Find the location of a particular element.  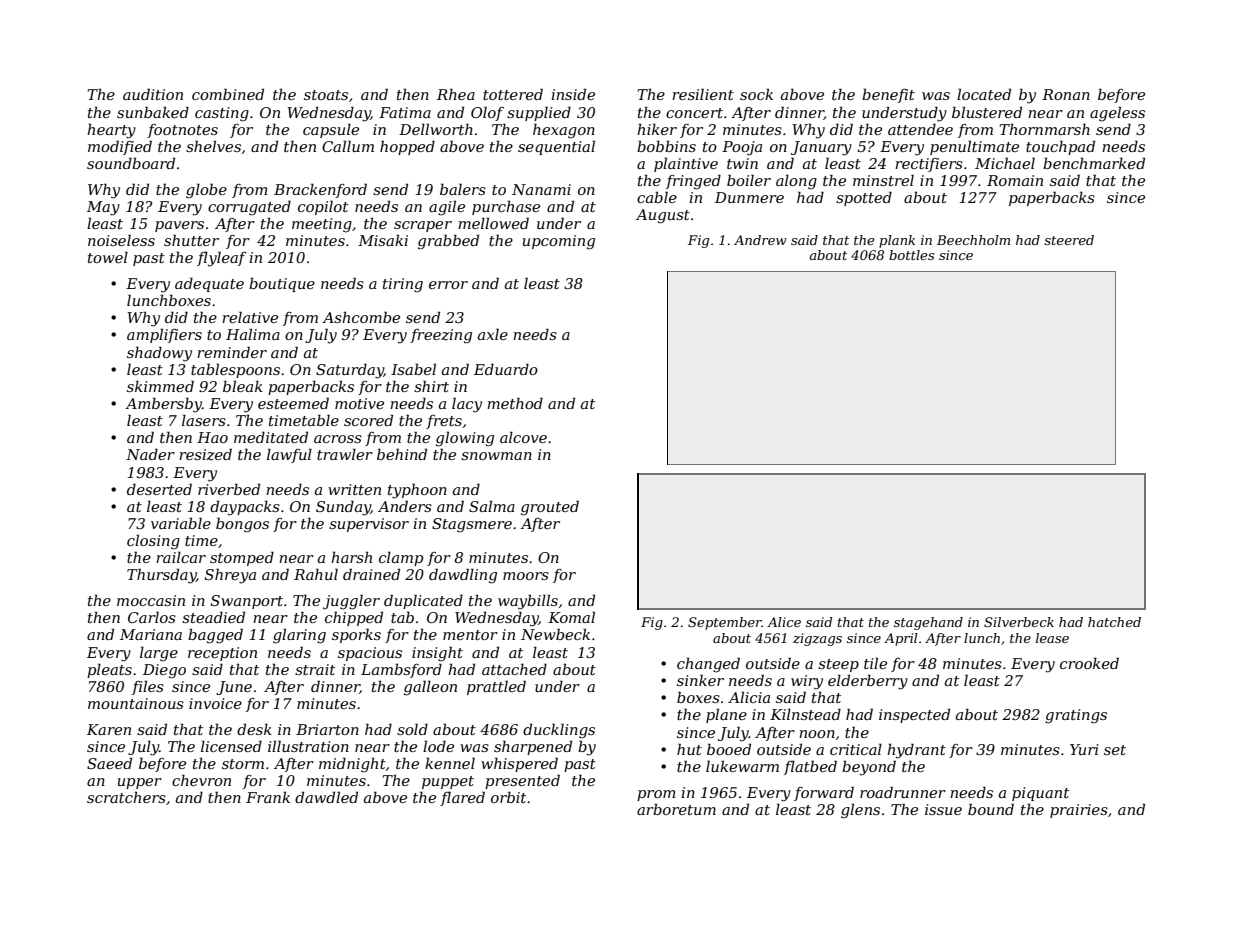

shadowy is located at coordinates (159, 354).
